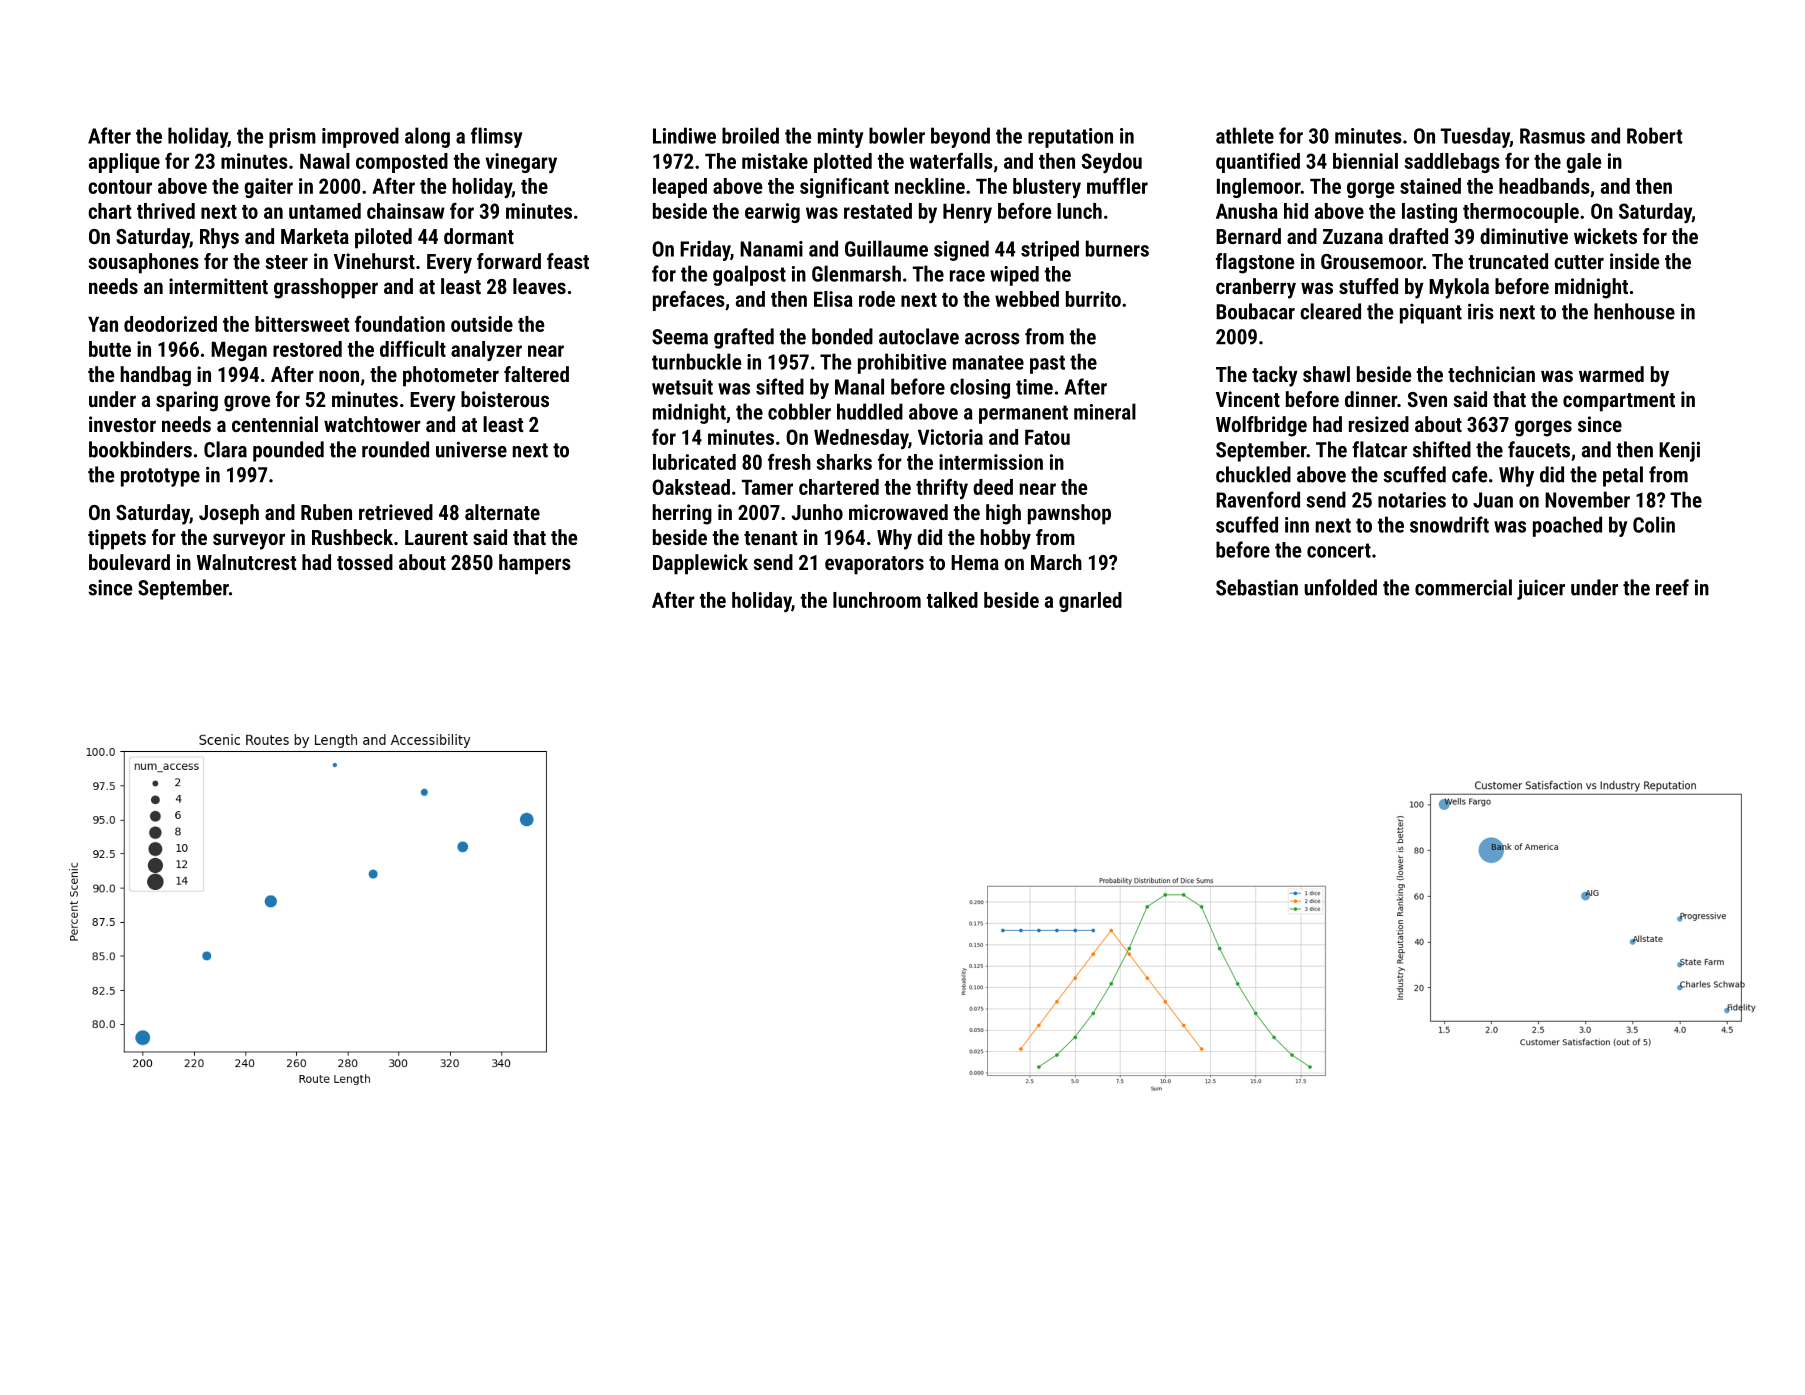  Describe the element at coordinates (767, 487) in the page. I see `Tamer` at that location.
